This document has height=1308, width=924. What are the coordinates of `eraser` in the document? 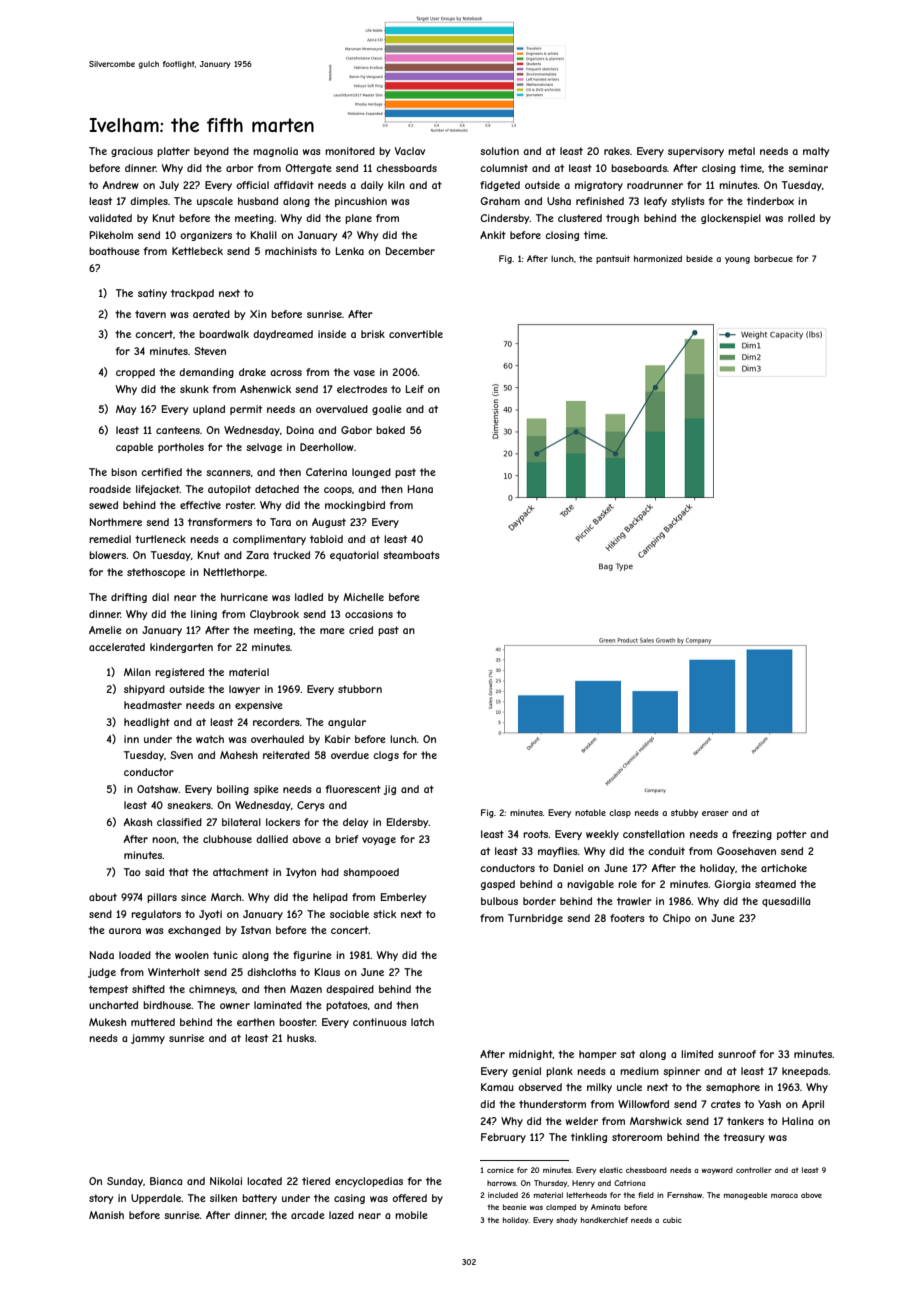 It's located at (715, 813).
